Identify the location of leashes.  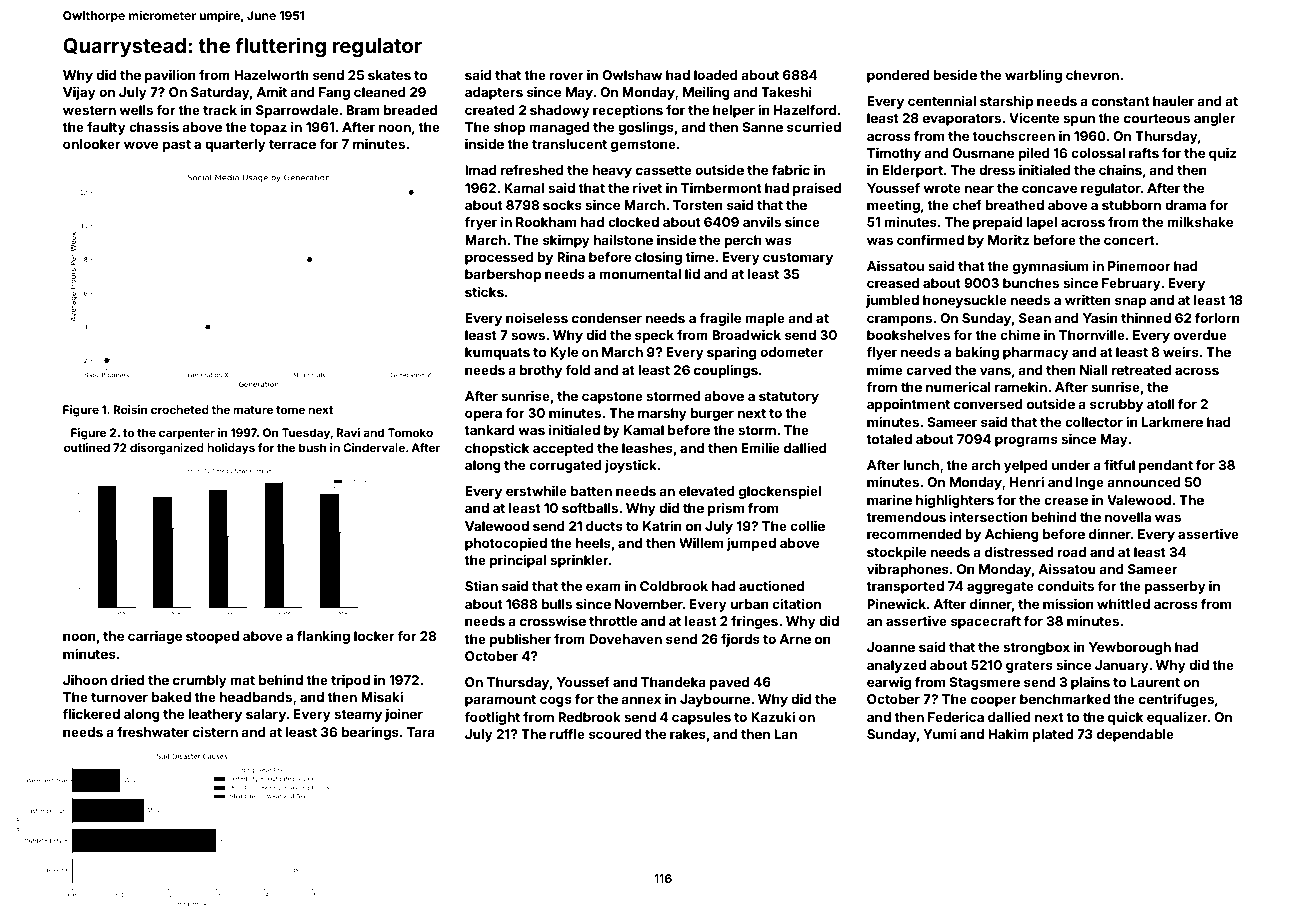
(647, 448).
